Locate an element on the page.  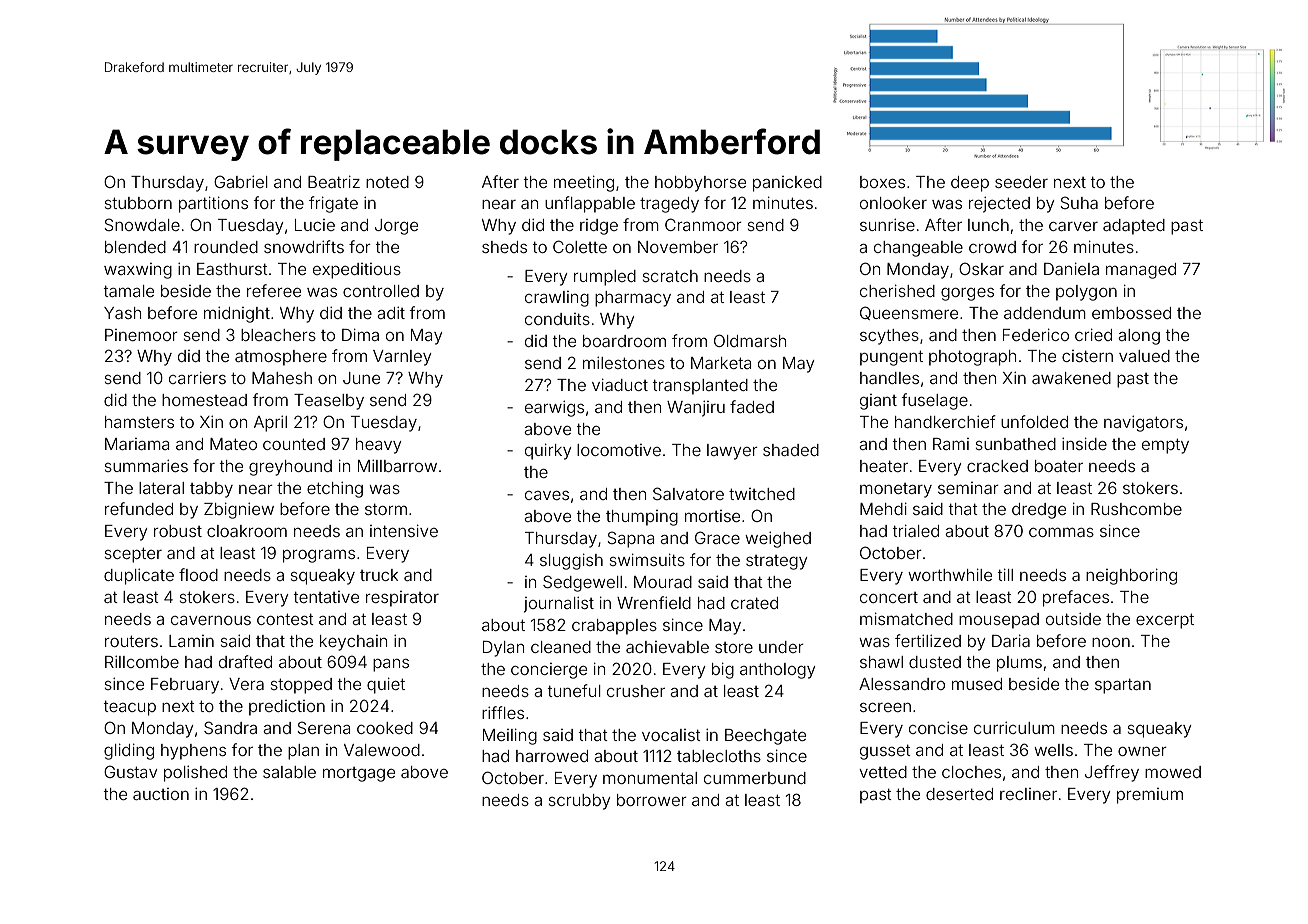
Wanjiru is located at coordinates (696, 409).
